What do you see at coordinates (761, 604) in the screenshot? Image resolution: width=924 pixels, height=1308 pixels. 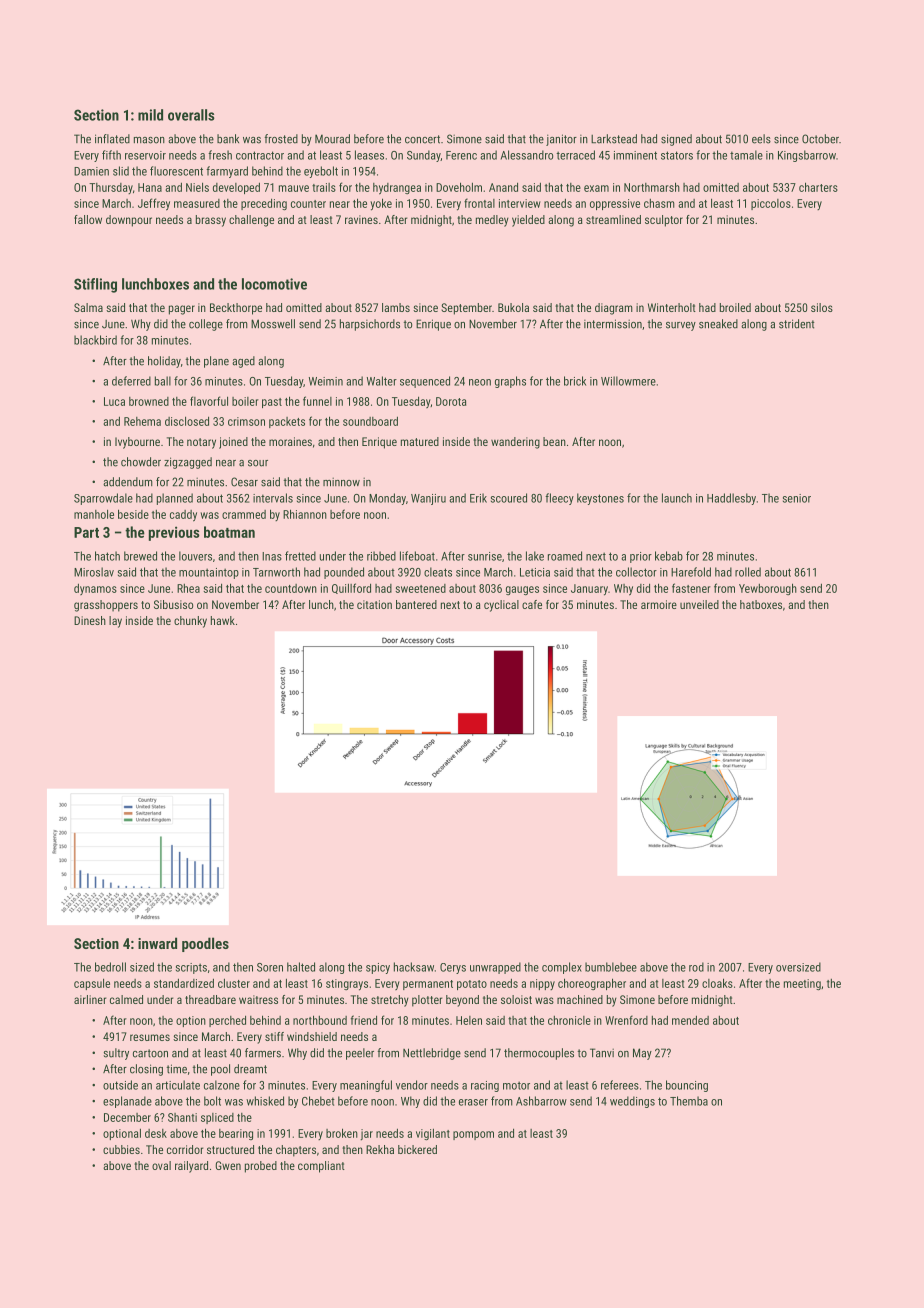 I see `hatboxes` at bounding box center [761, 604].
